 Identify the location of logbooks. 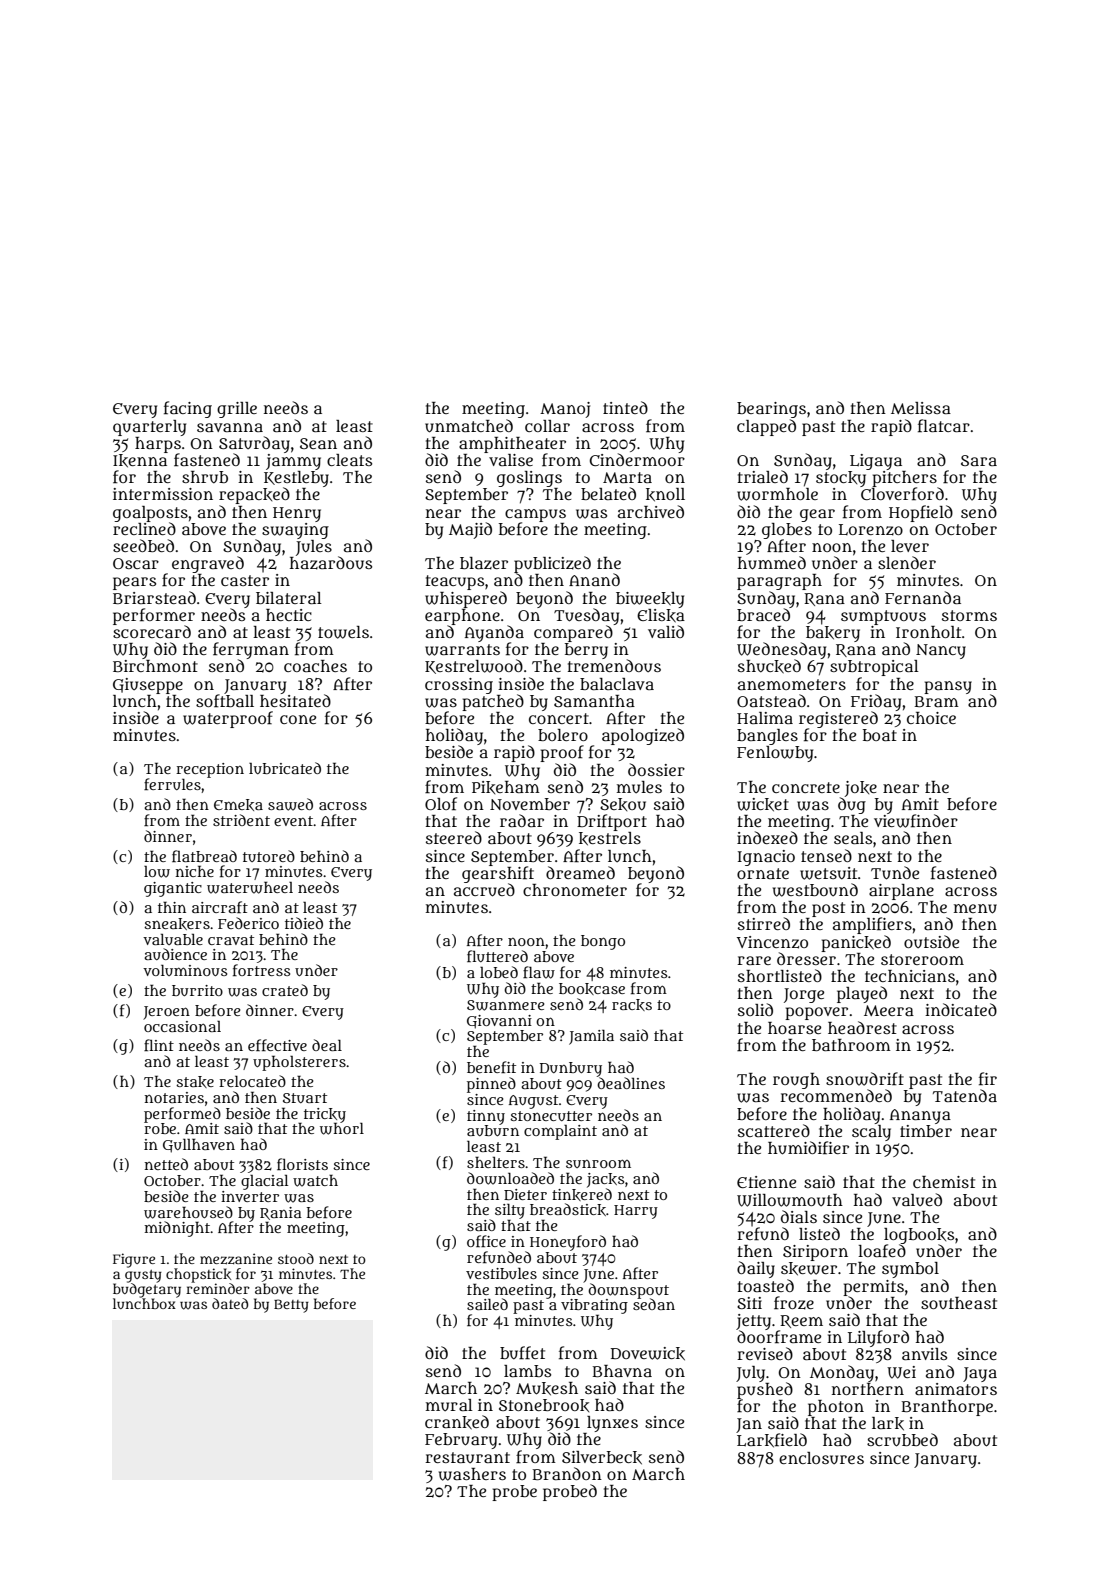
(919, 1236).
